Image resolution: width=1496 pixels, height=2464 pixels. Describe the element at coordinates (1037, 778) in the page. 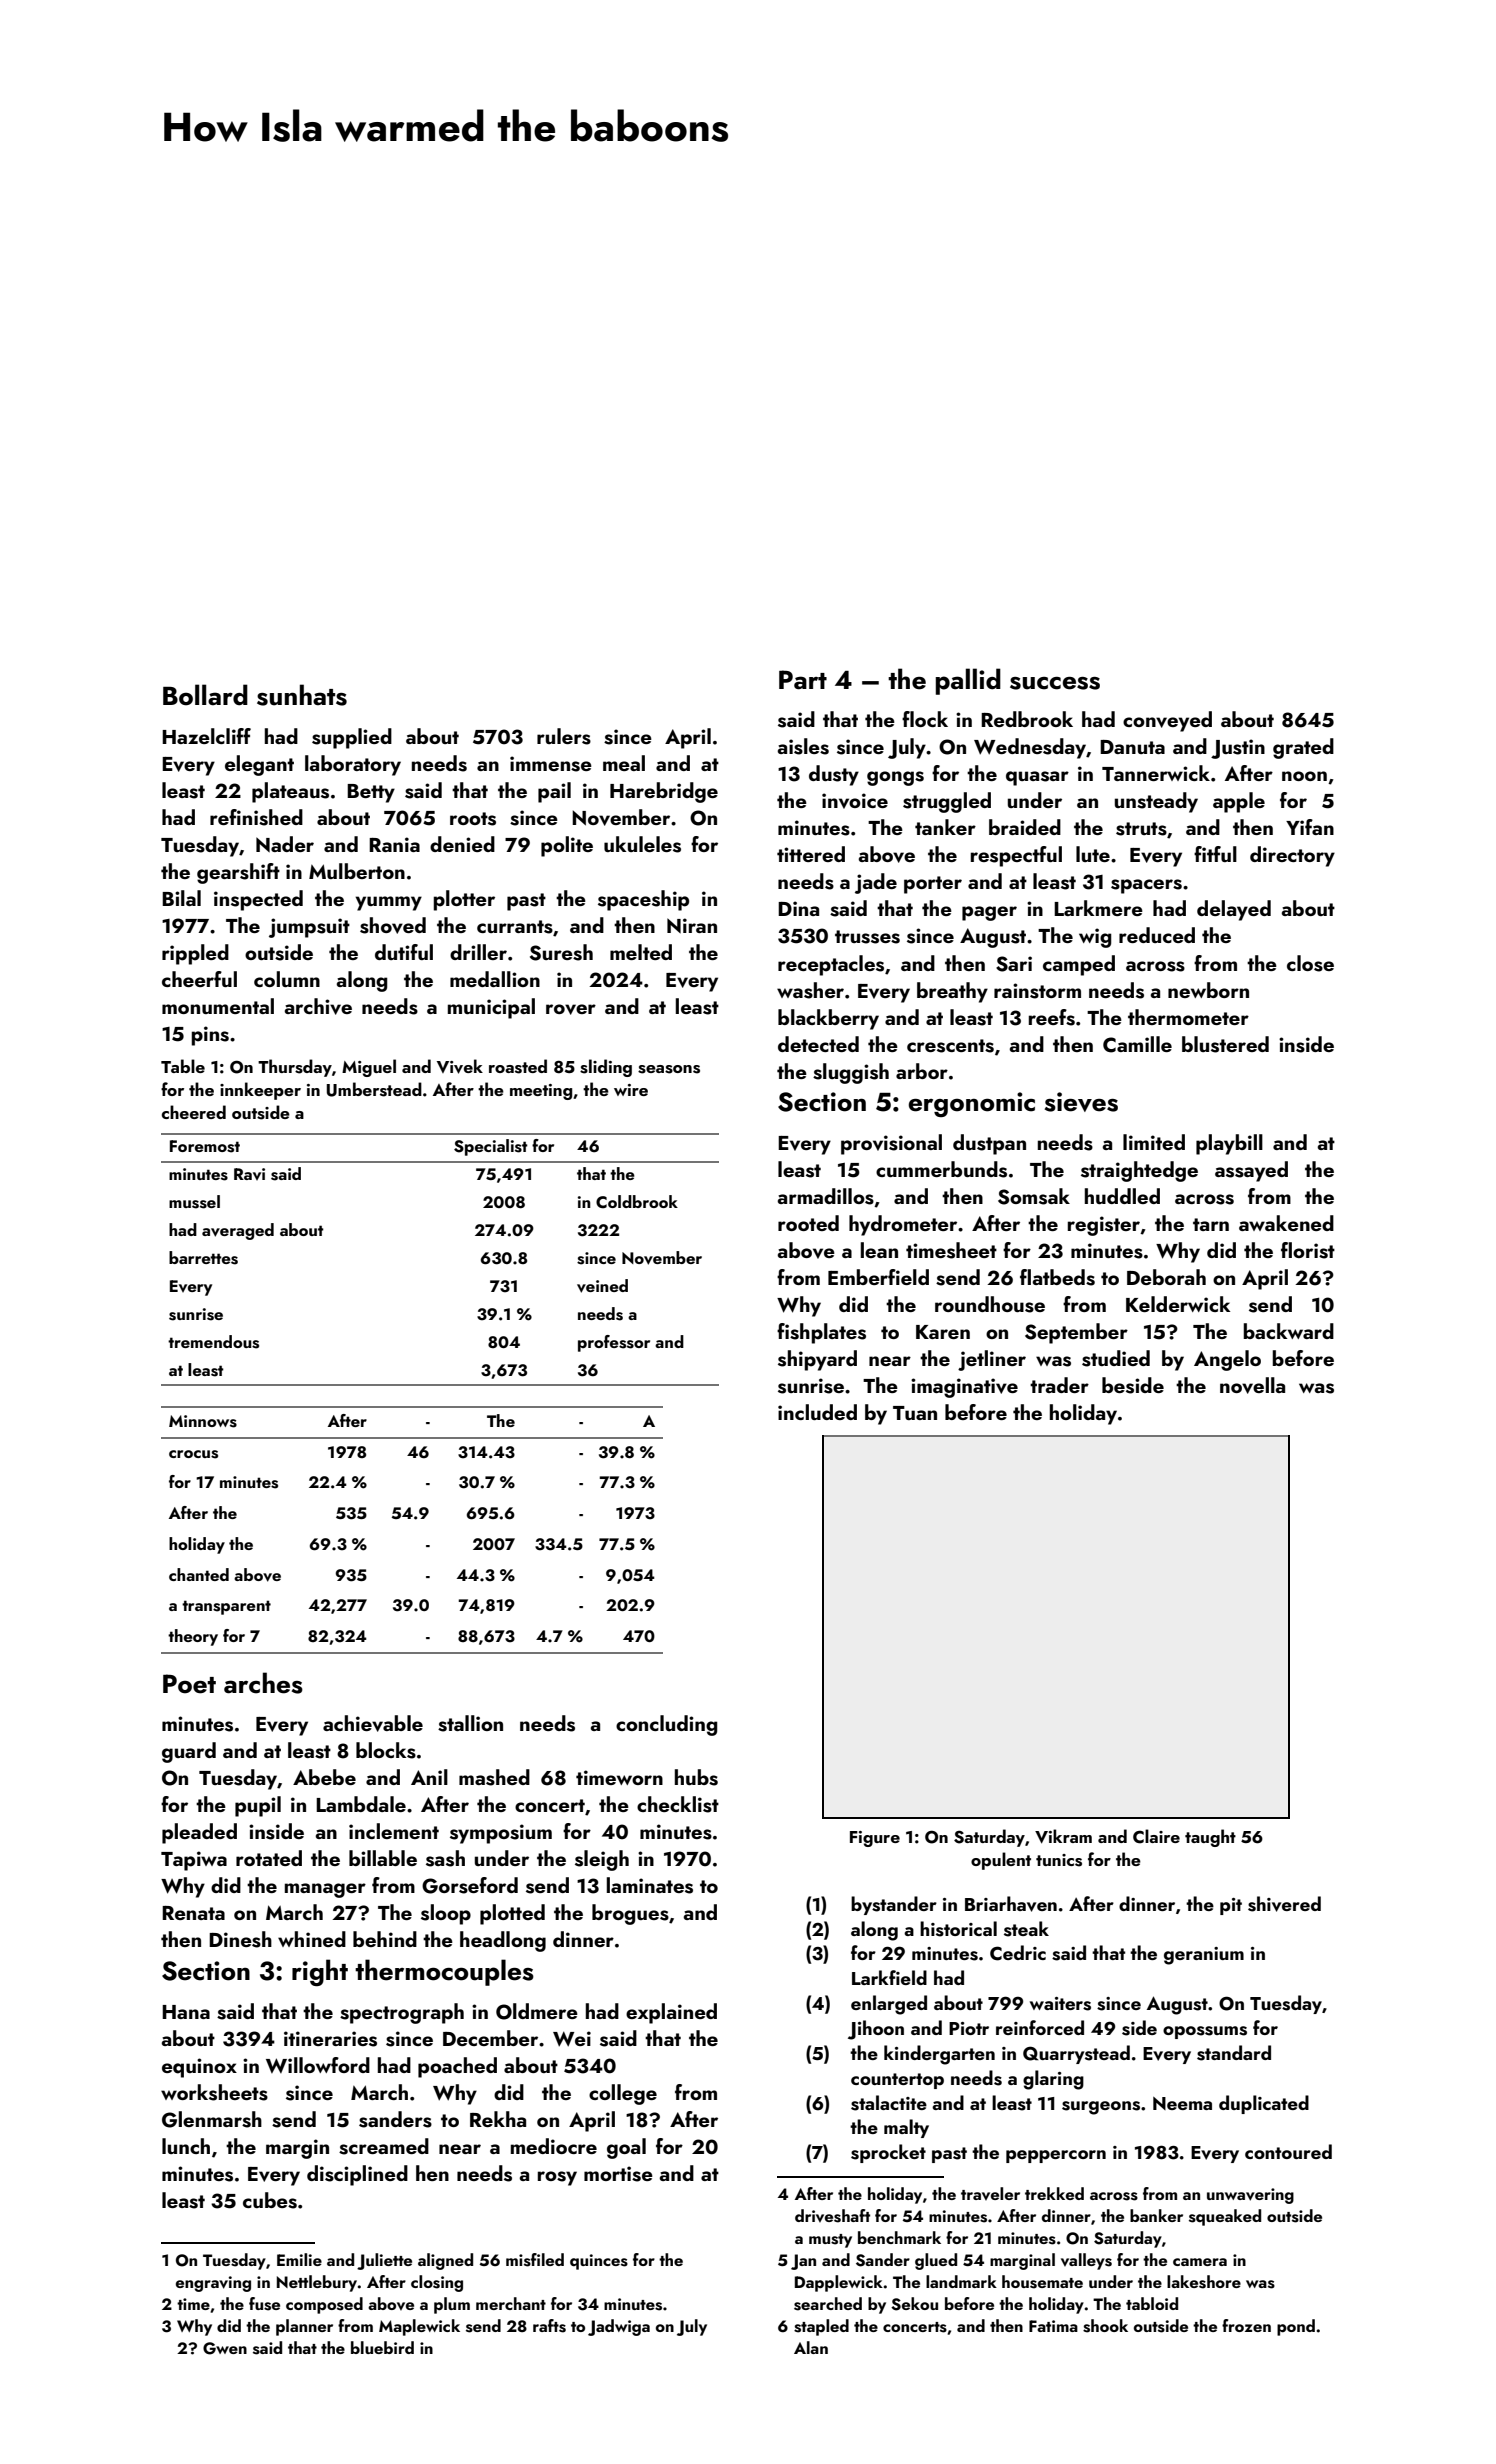

I see `quasar` at that location.
